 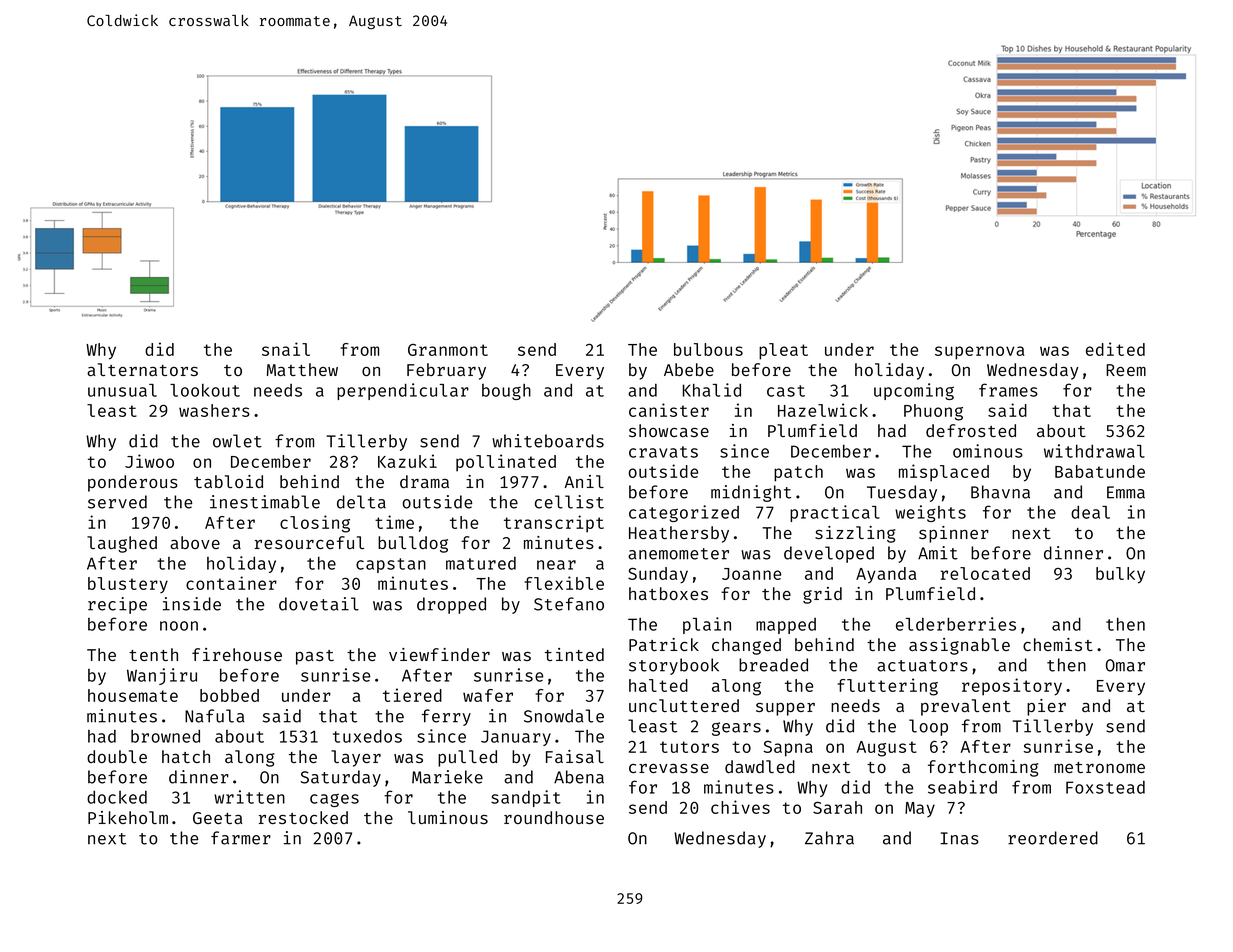 What do you see at coordinates (446, 717) in the document?
I see `ferry` at bounding box center [446, 717].
